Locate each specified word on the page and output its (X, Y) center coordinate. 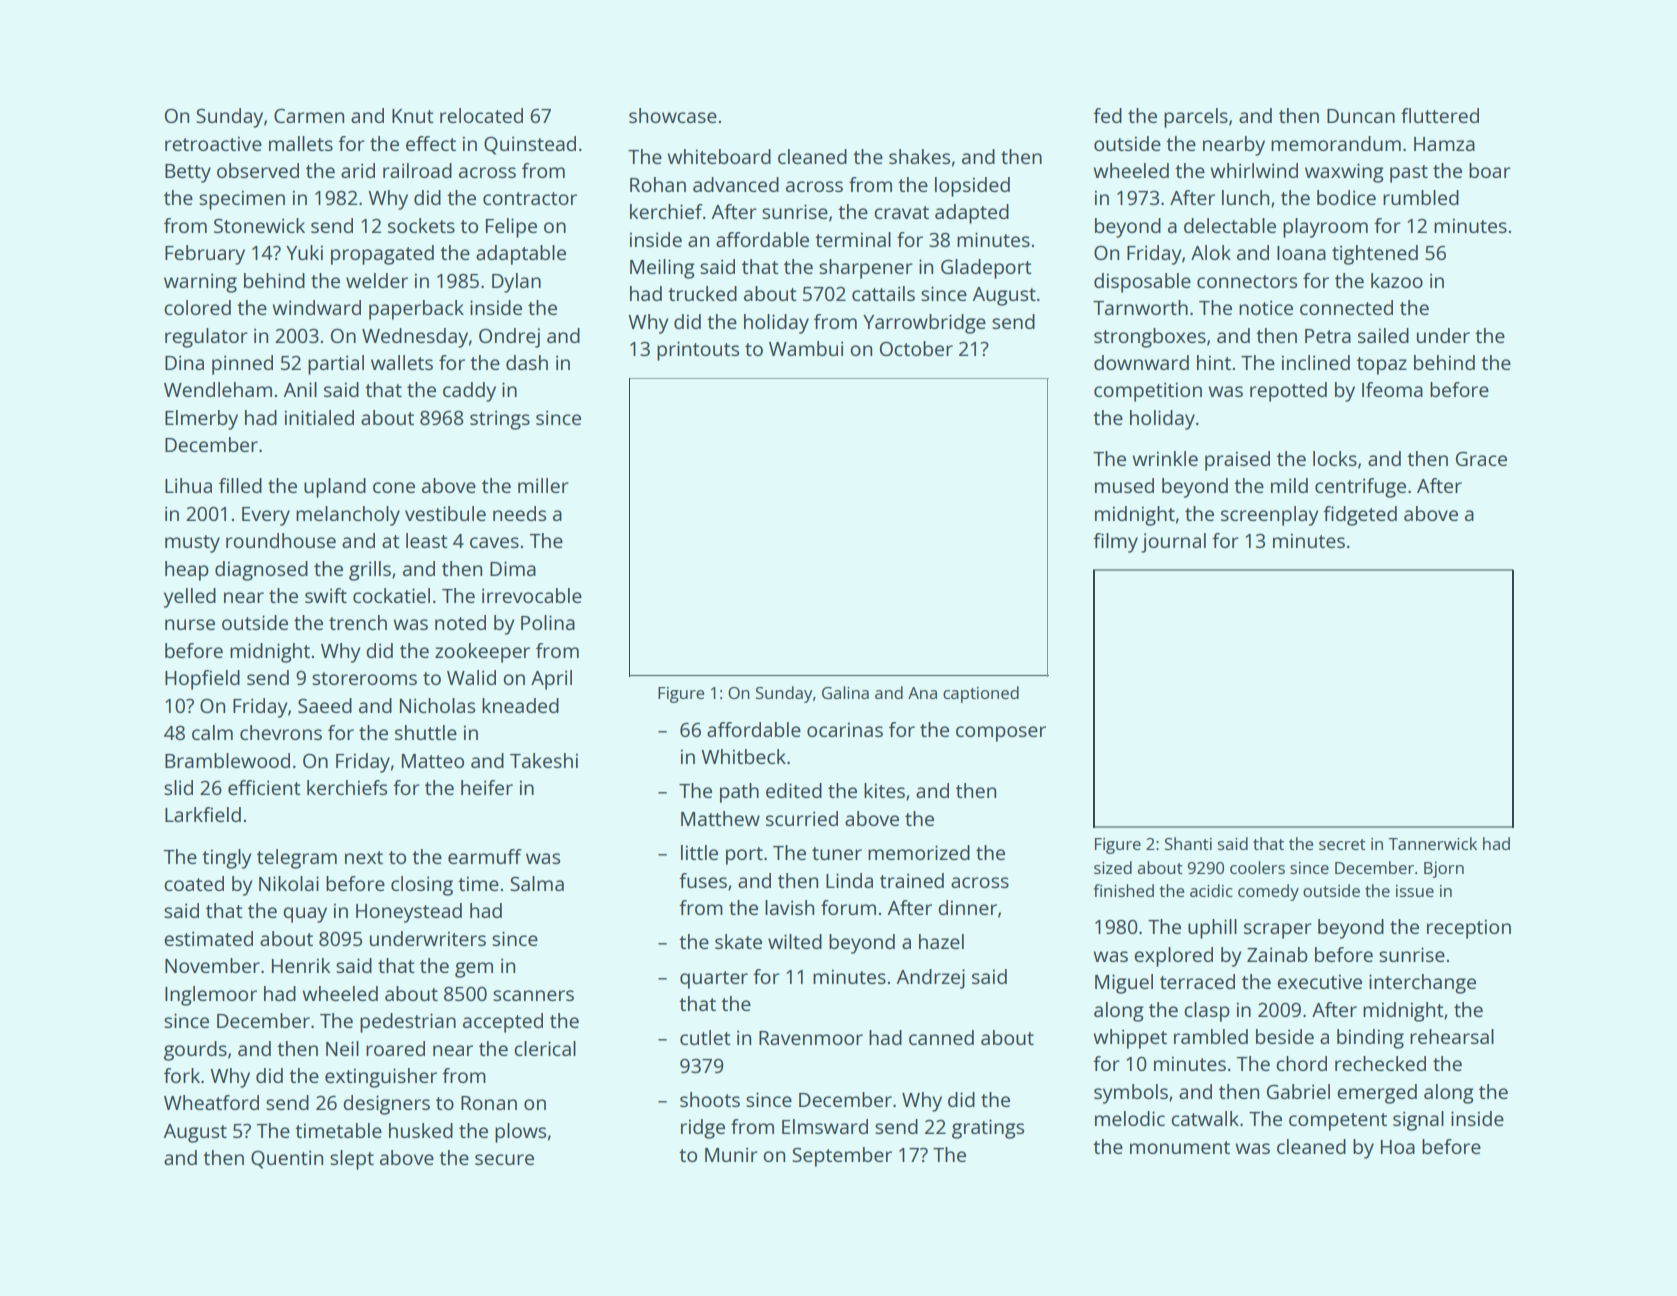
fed (1107, 115)
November (212, 965)
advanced (736, 184)
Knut (413, 116)
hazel (941, 941)
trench (358, 622)
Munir (731, 1154)
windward (316, 307)
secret (1342, 844)
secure (504, 1159)
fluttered (1440, 115)
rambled (1211, 1036)
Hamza (1444, 144)
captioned (981, 694)
